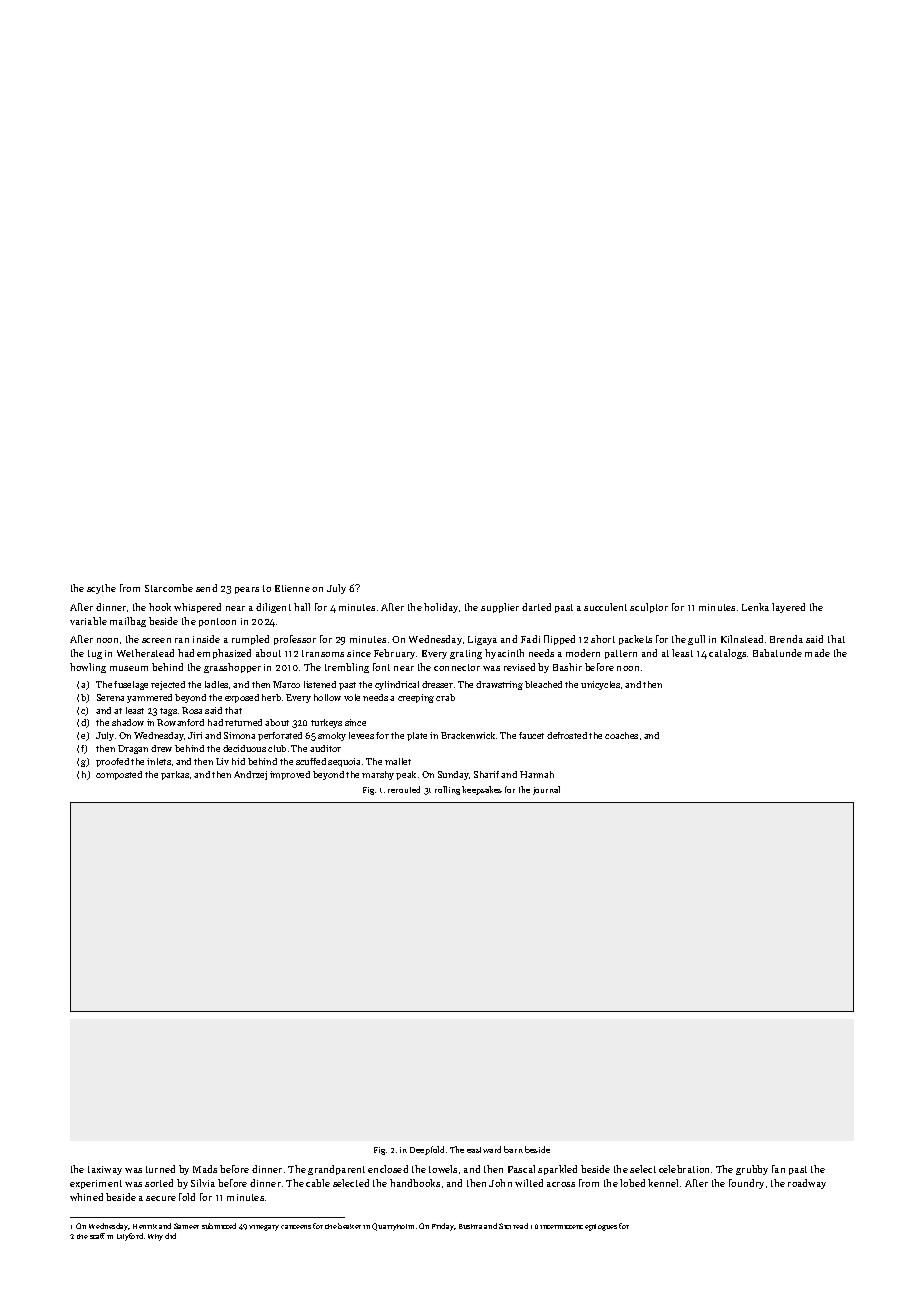  I want to click on Lenka, so click(755, 607).
